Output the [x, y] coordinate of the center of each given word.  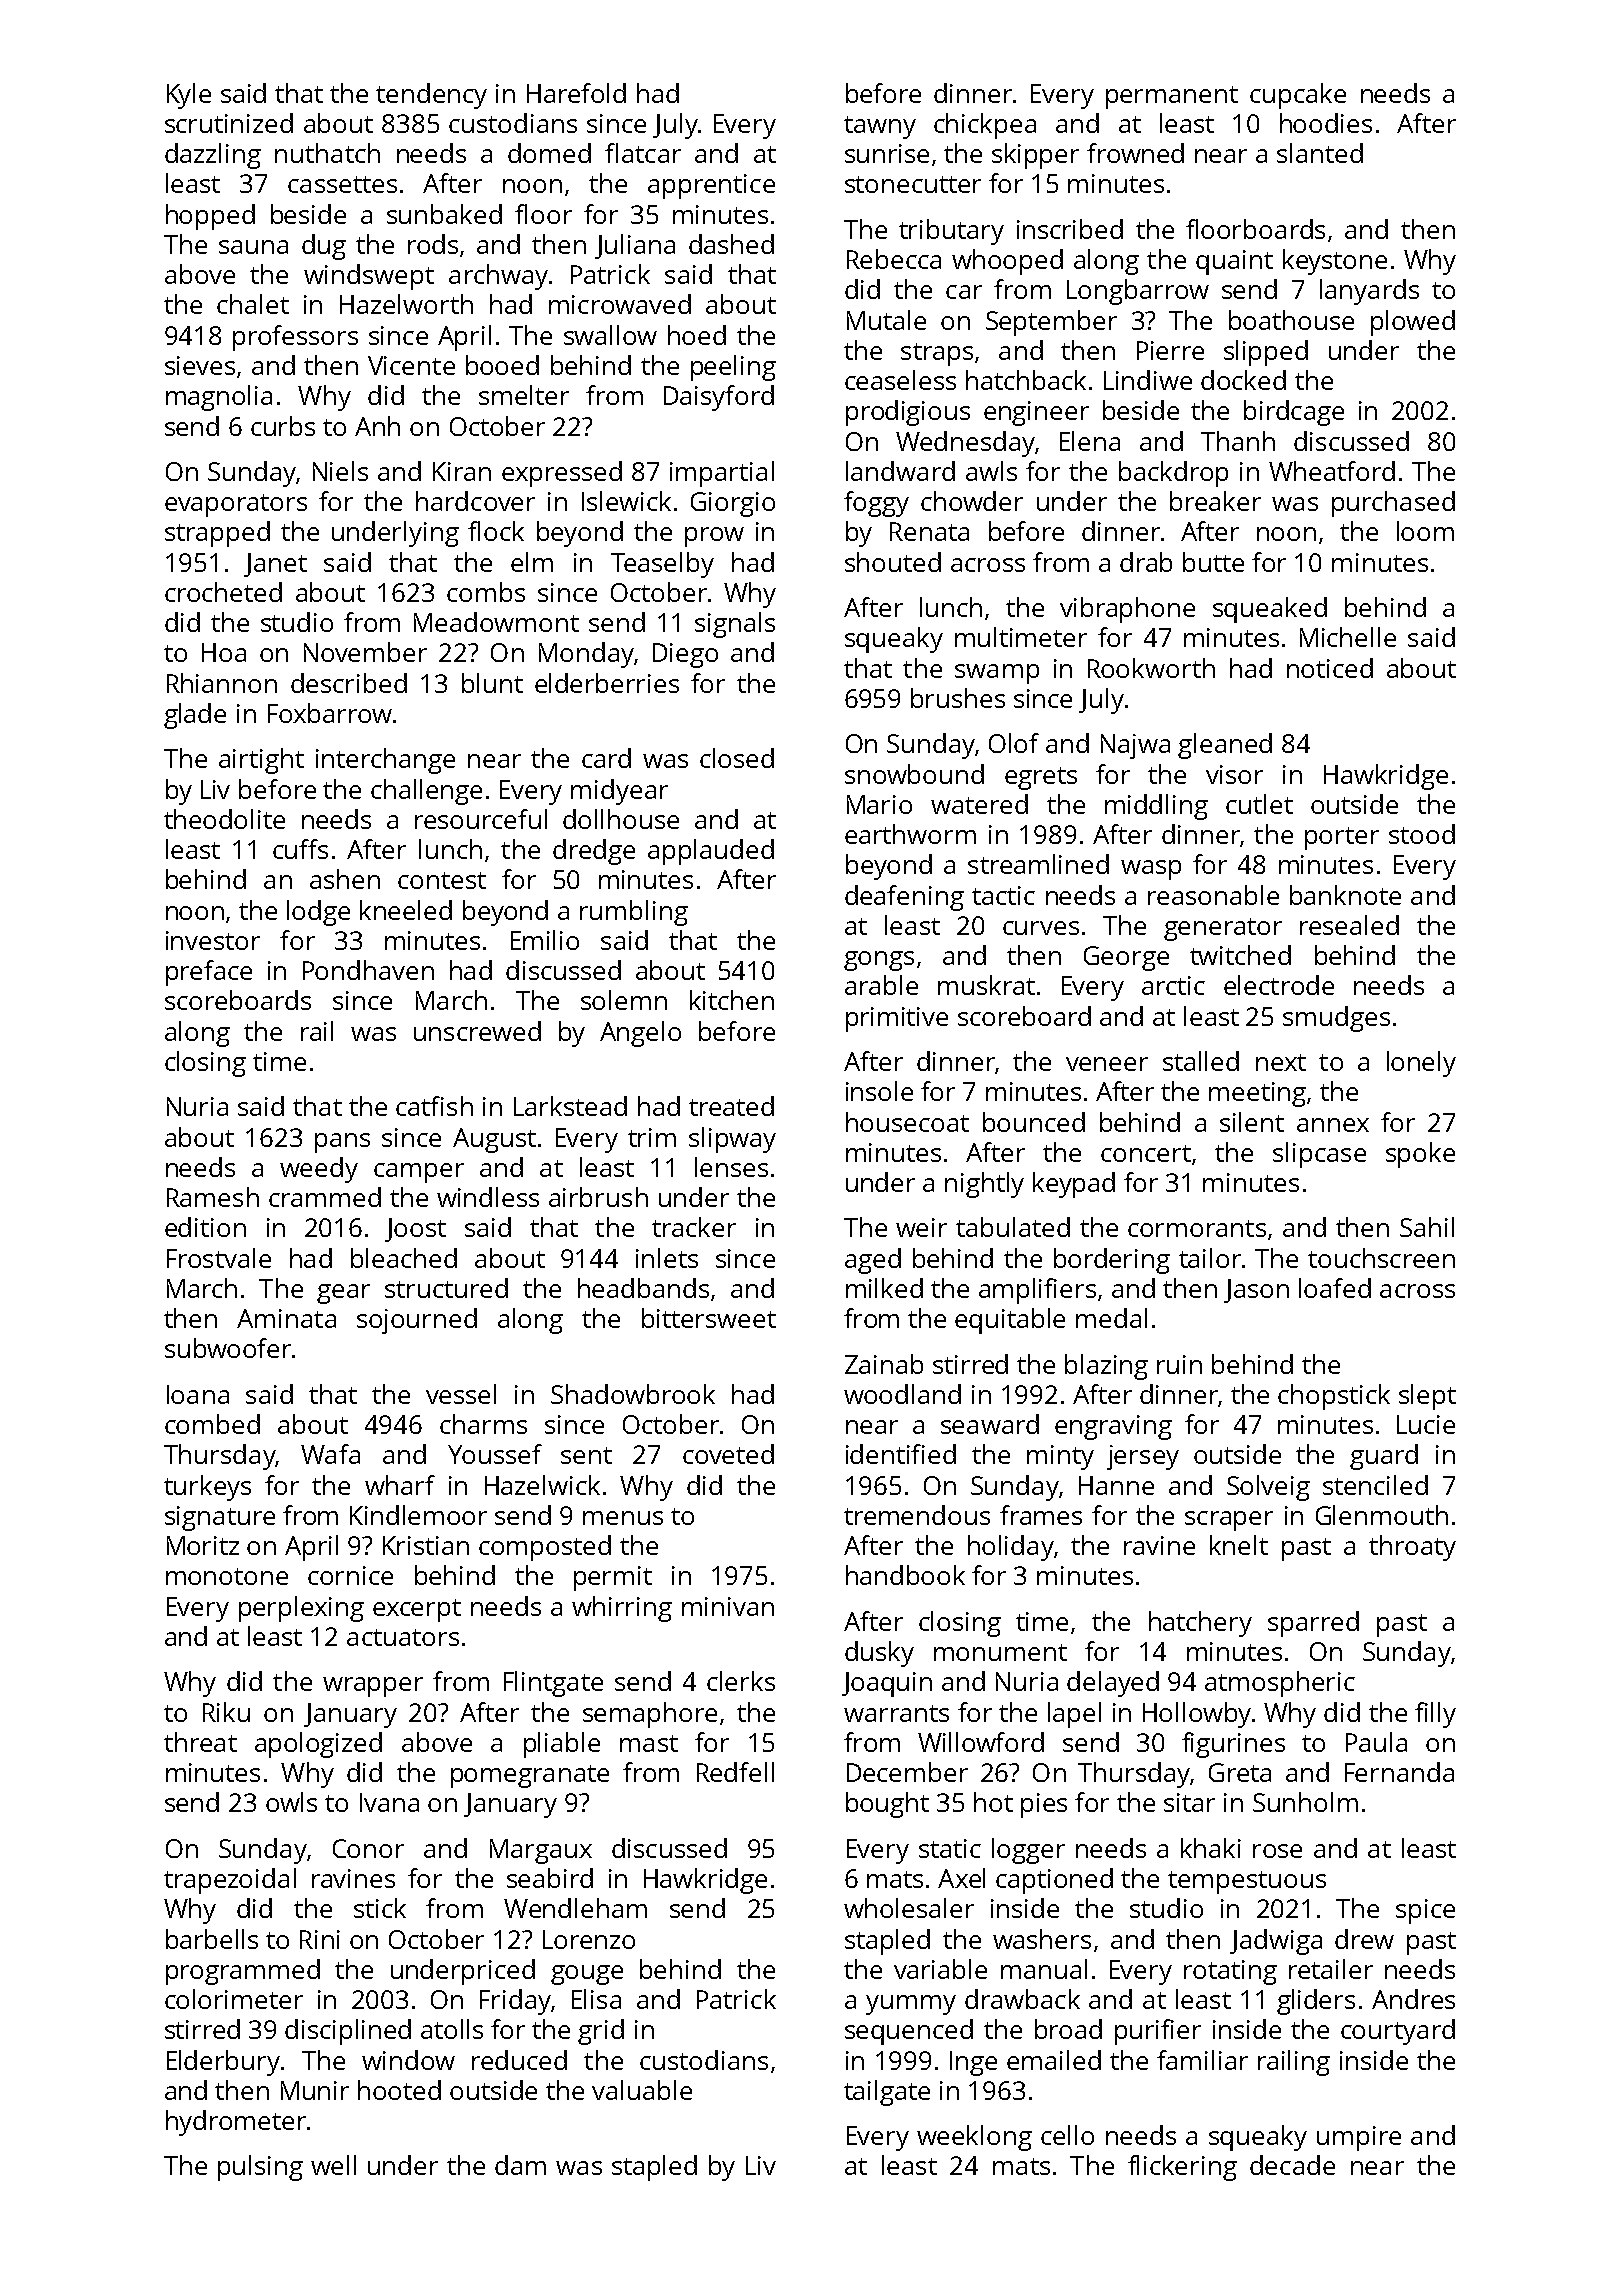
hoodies [1326, 123]
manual [1044, 1969]
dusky [879, 1654]
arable [881, 985]
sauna [253, 247]
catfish [434, 1106]
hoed [697, 335]
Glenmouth [1382, 1515]
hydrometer [236, 2123]
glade [195, 716]
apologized [318, 1745]
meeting [1257, 1094]
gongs [879, 961]
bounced [1034, 1122]
